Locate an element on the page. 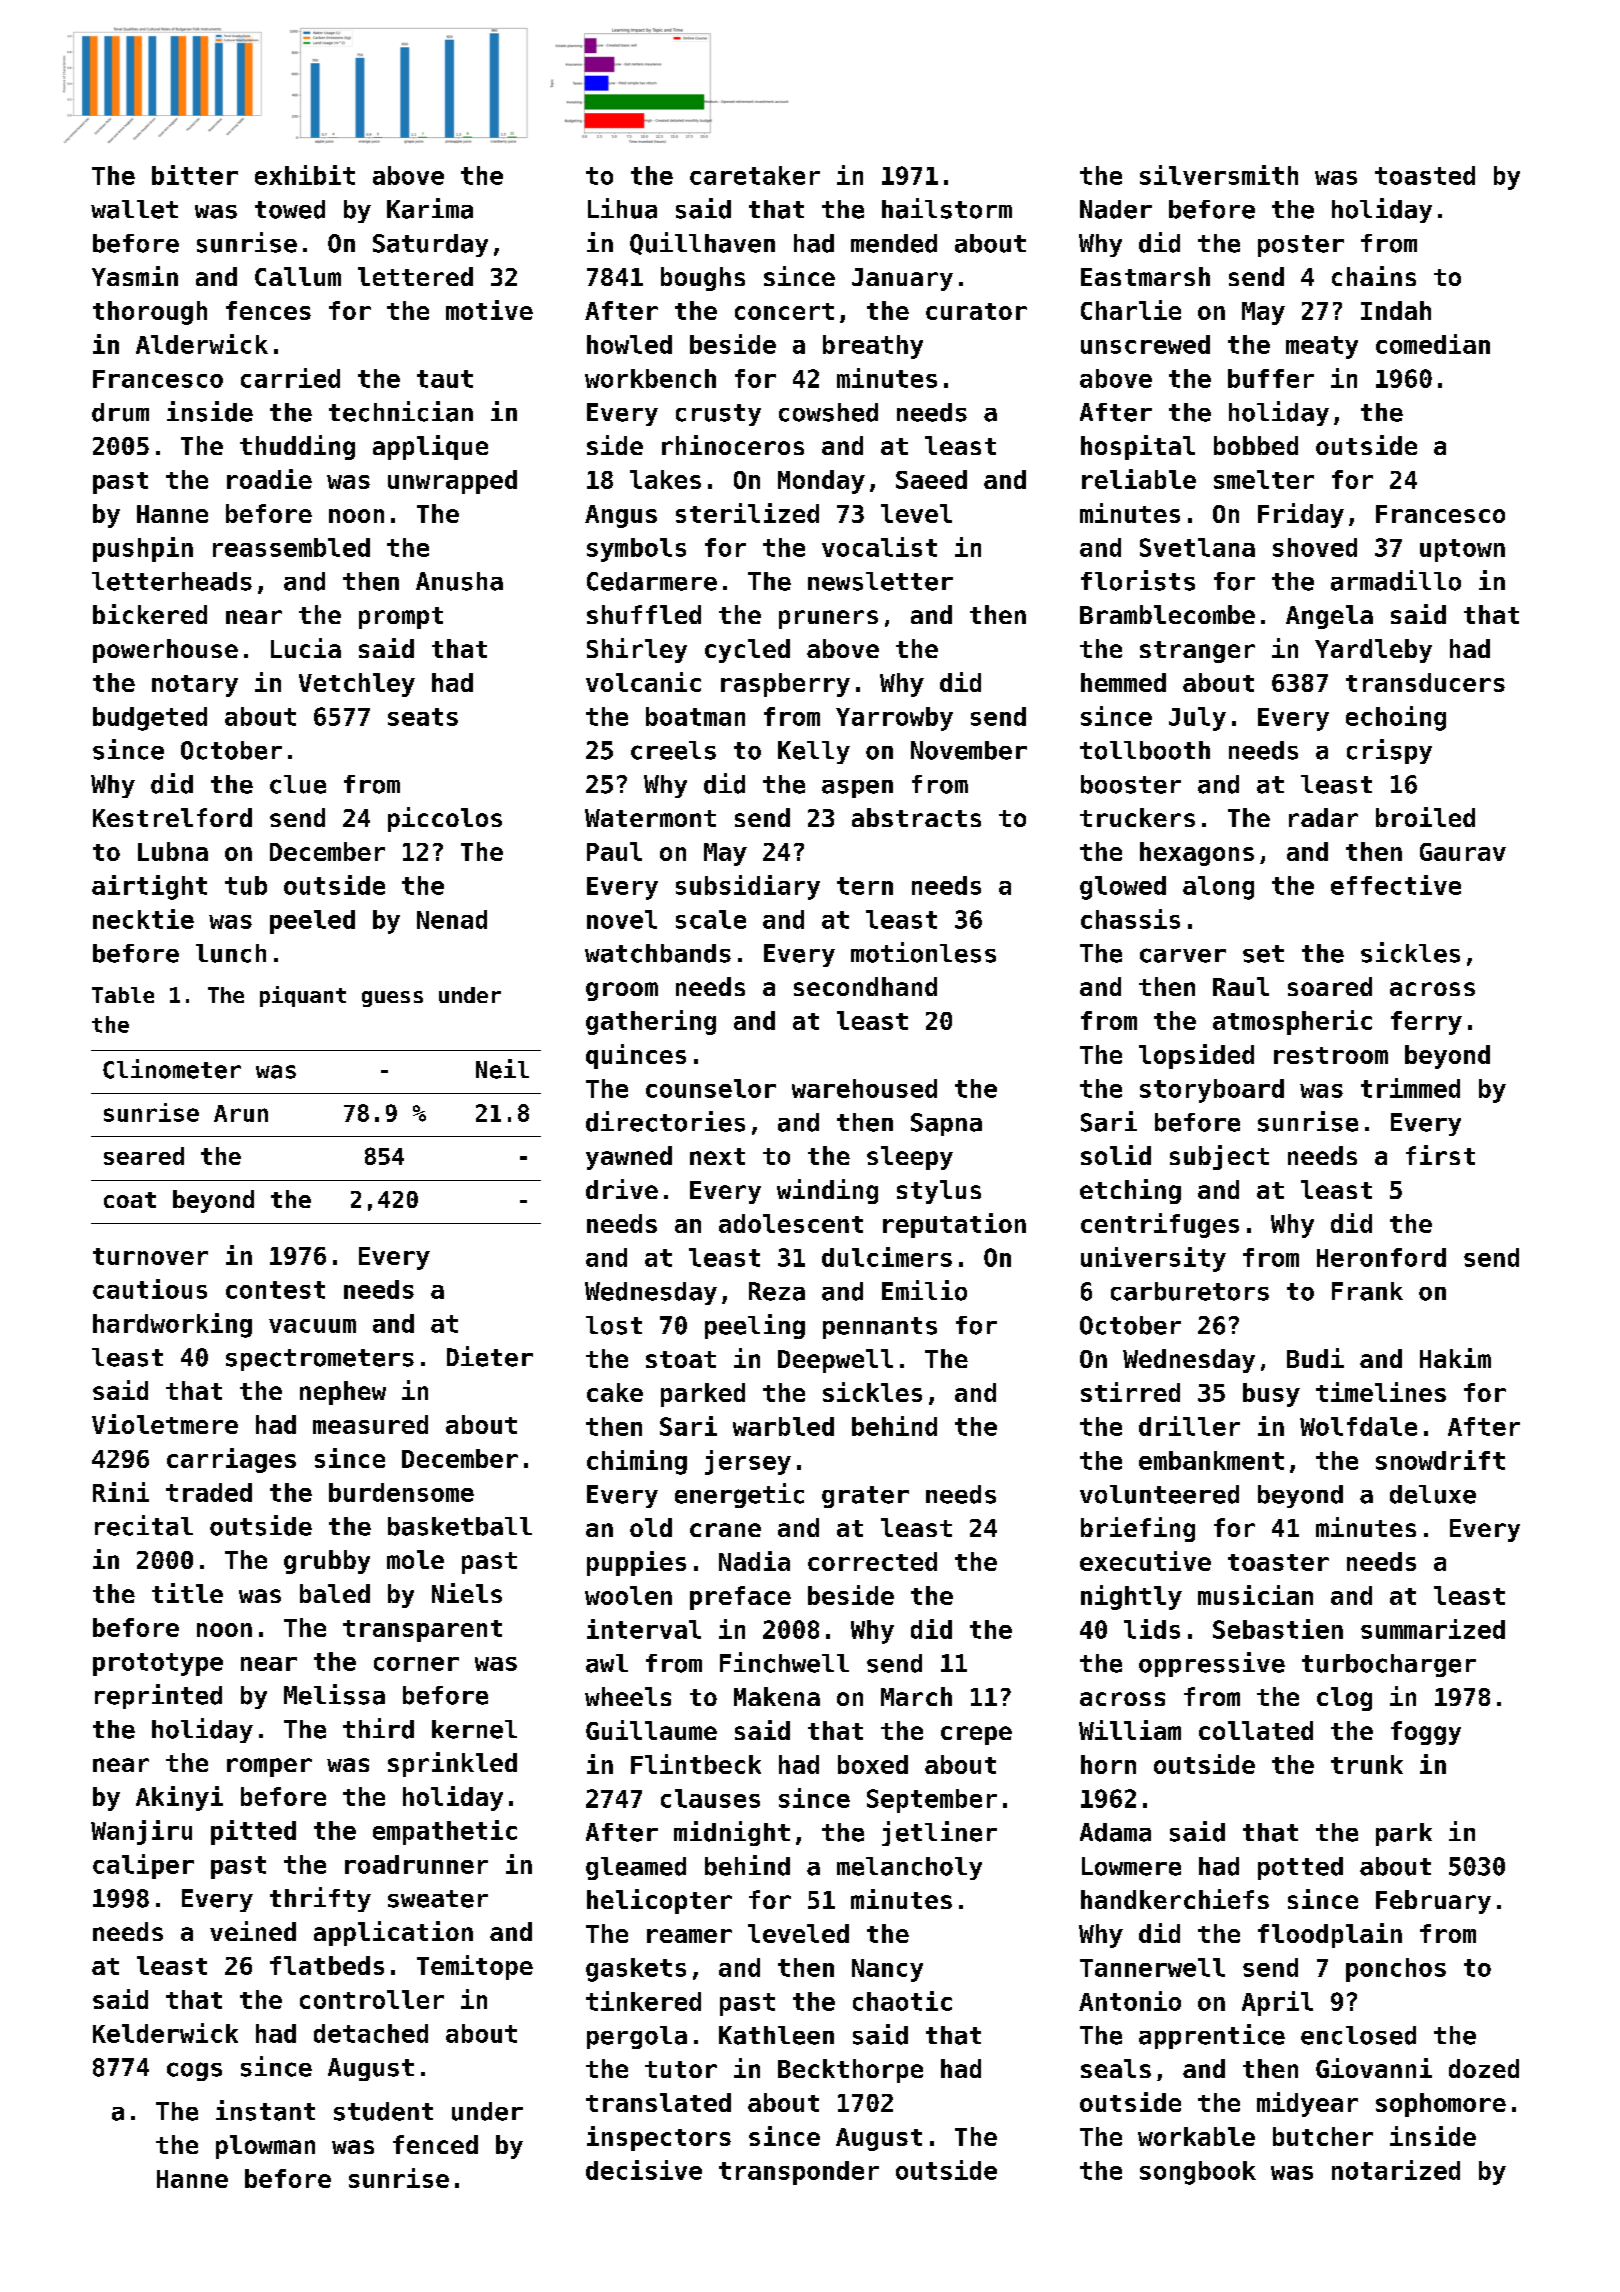 The image size is (1620, 2292). carried is located at coordinates (290, 378).
